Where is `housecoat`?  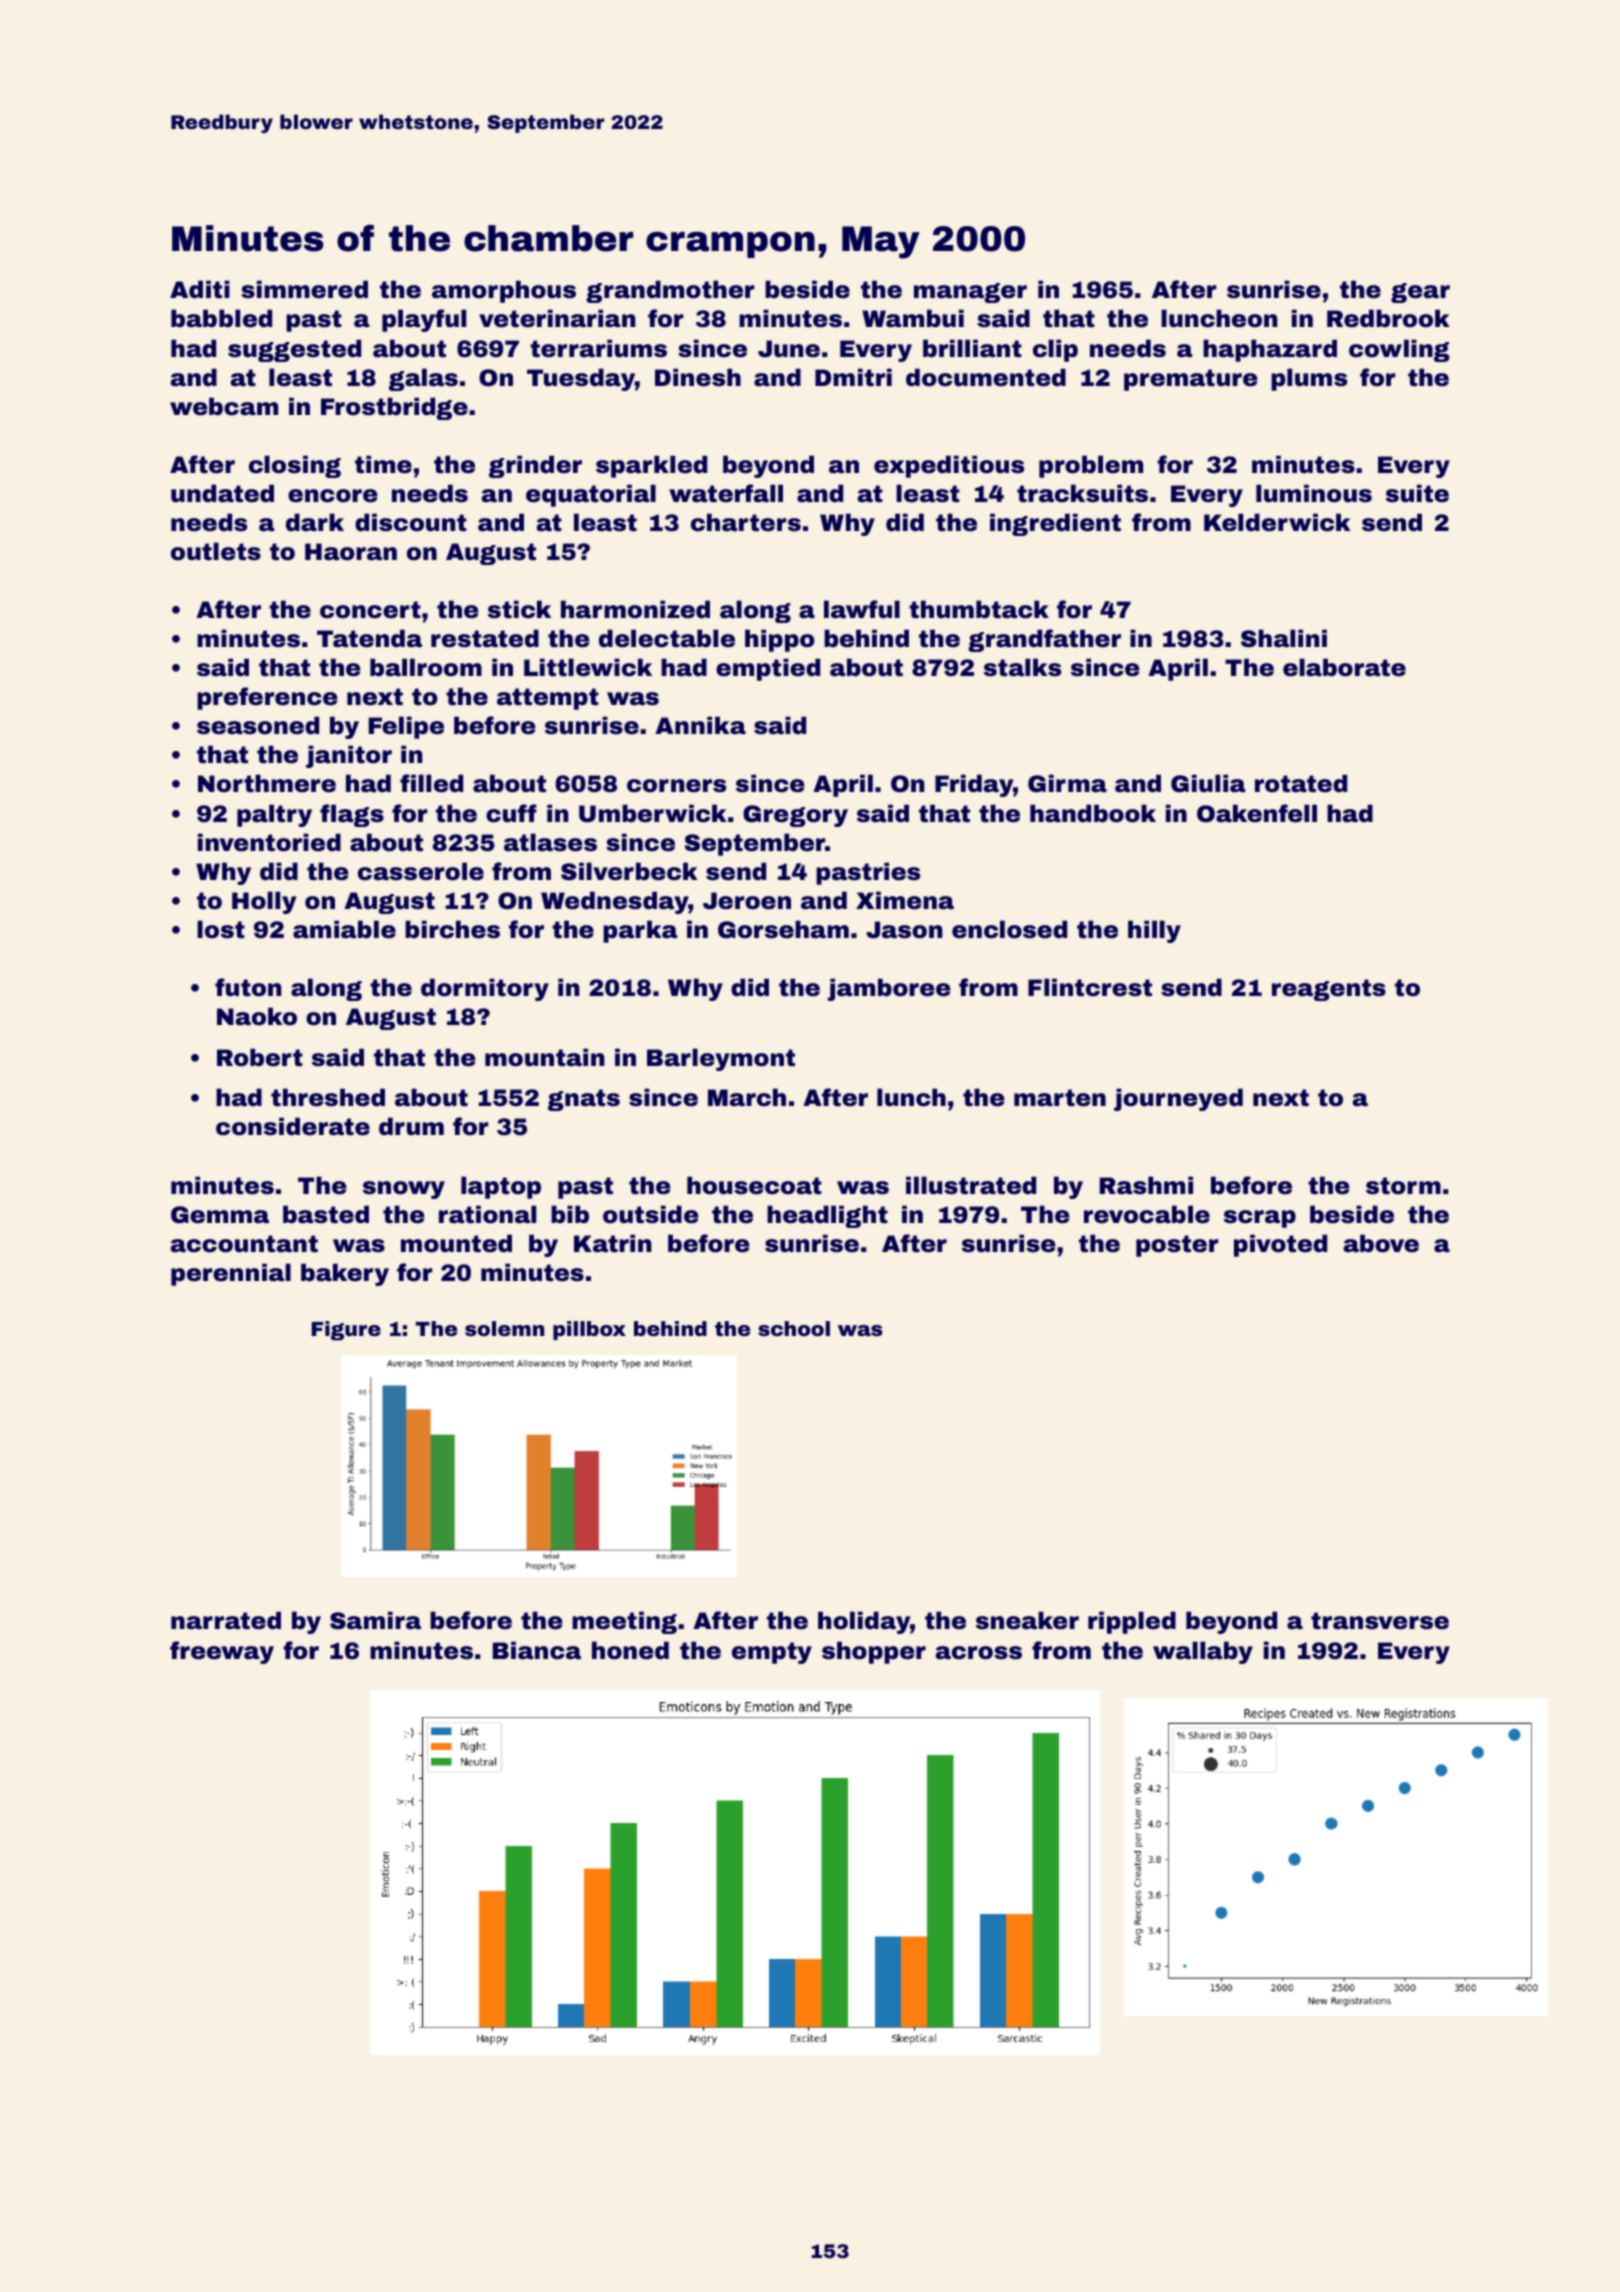 housecoat is located at coordinates (754, 1185).
